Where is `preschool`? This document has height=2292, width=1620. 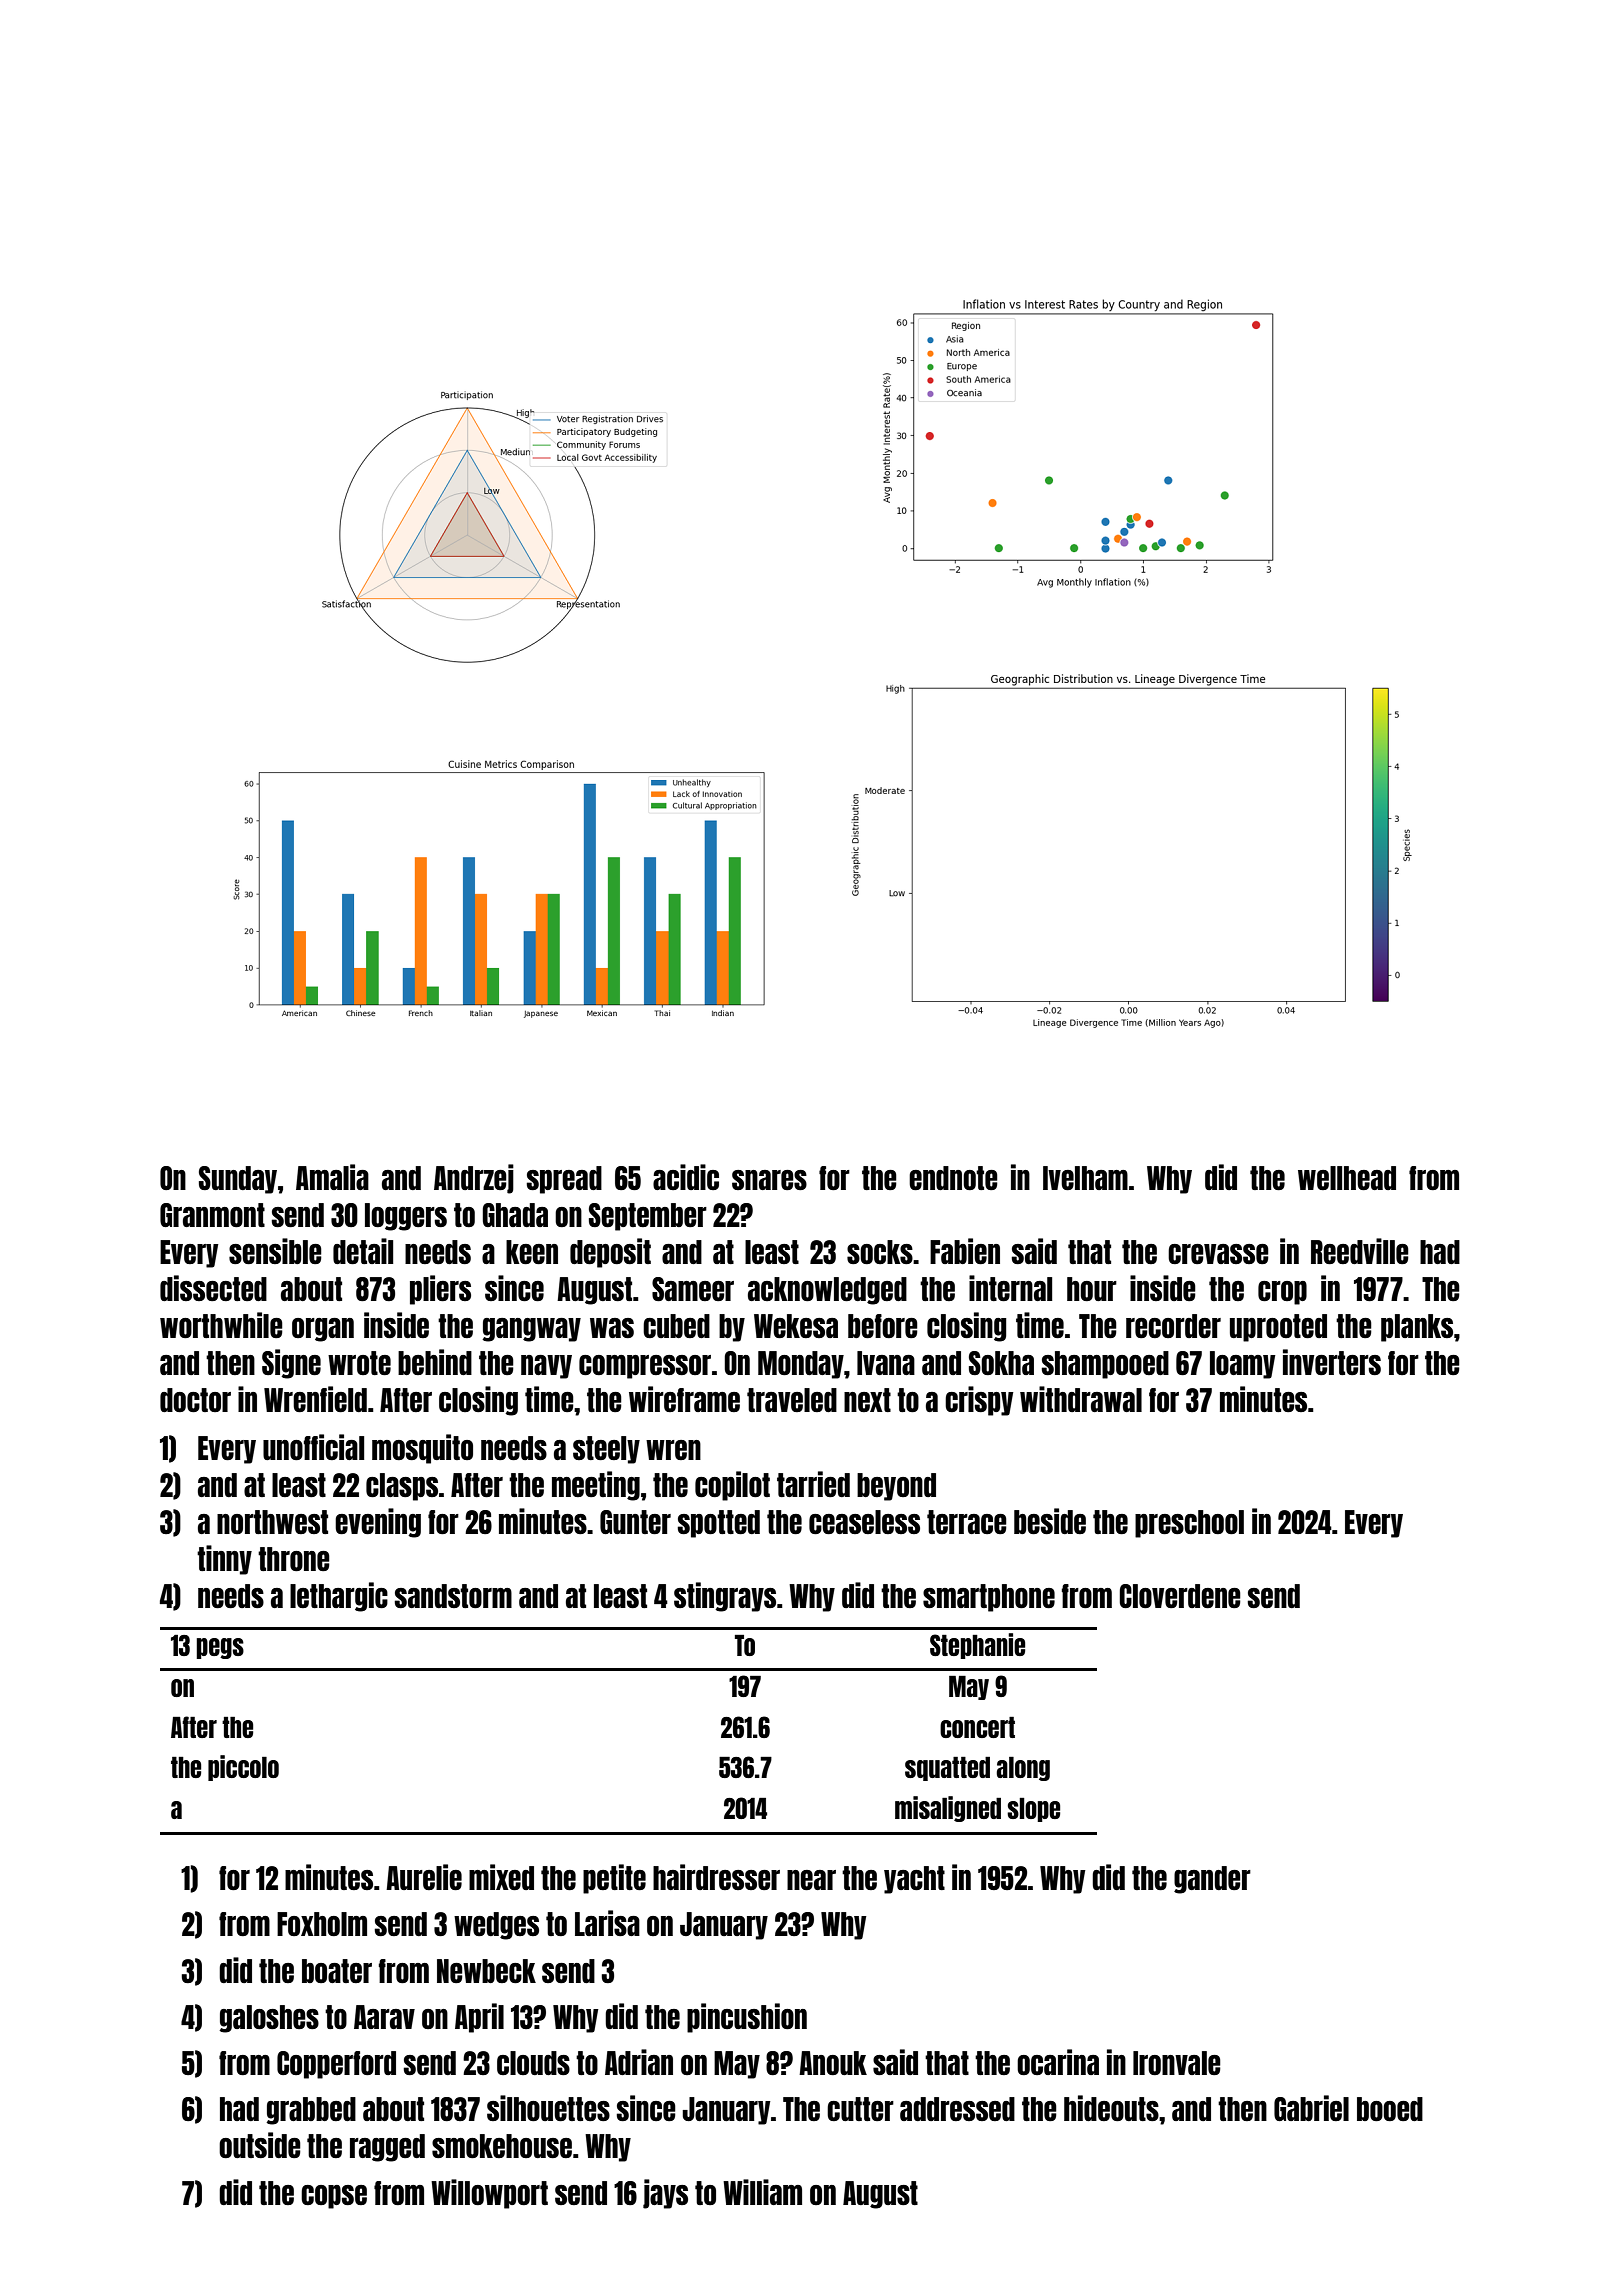
preschool is located at coordinates (1189, 1524).
